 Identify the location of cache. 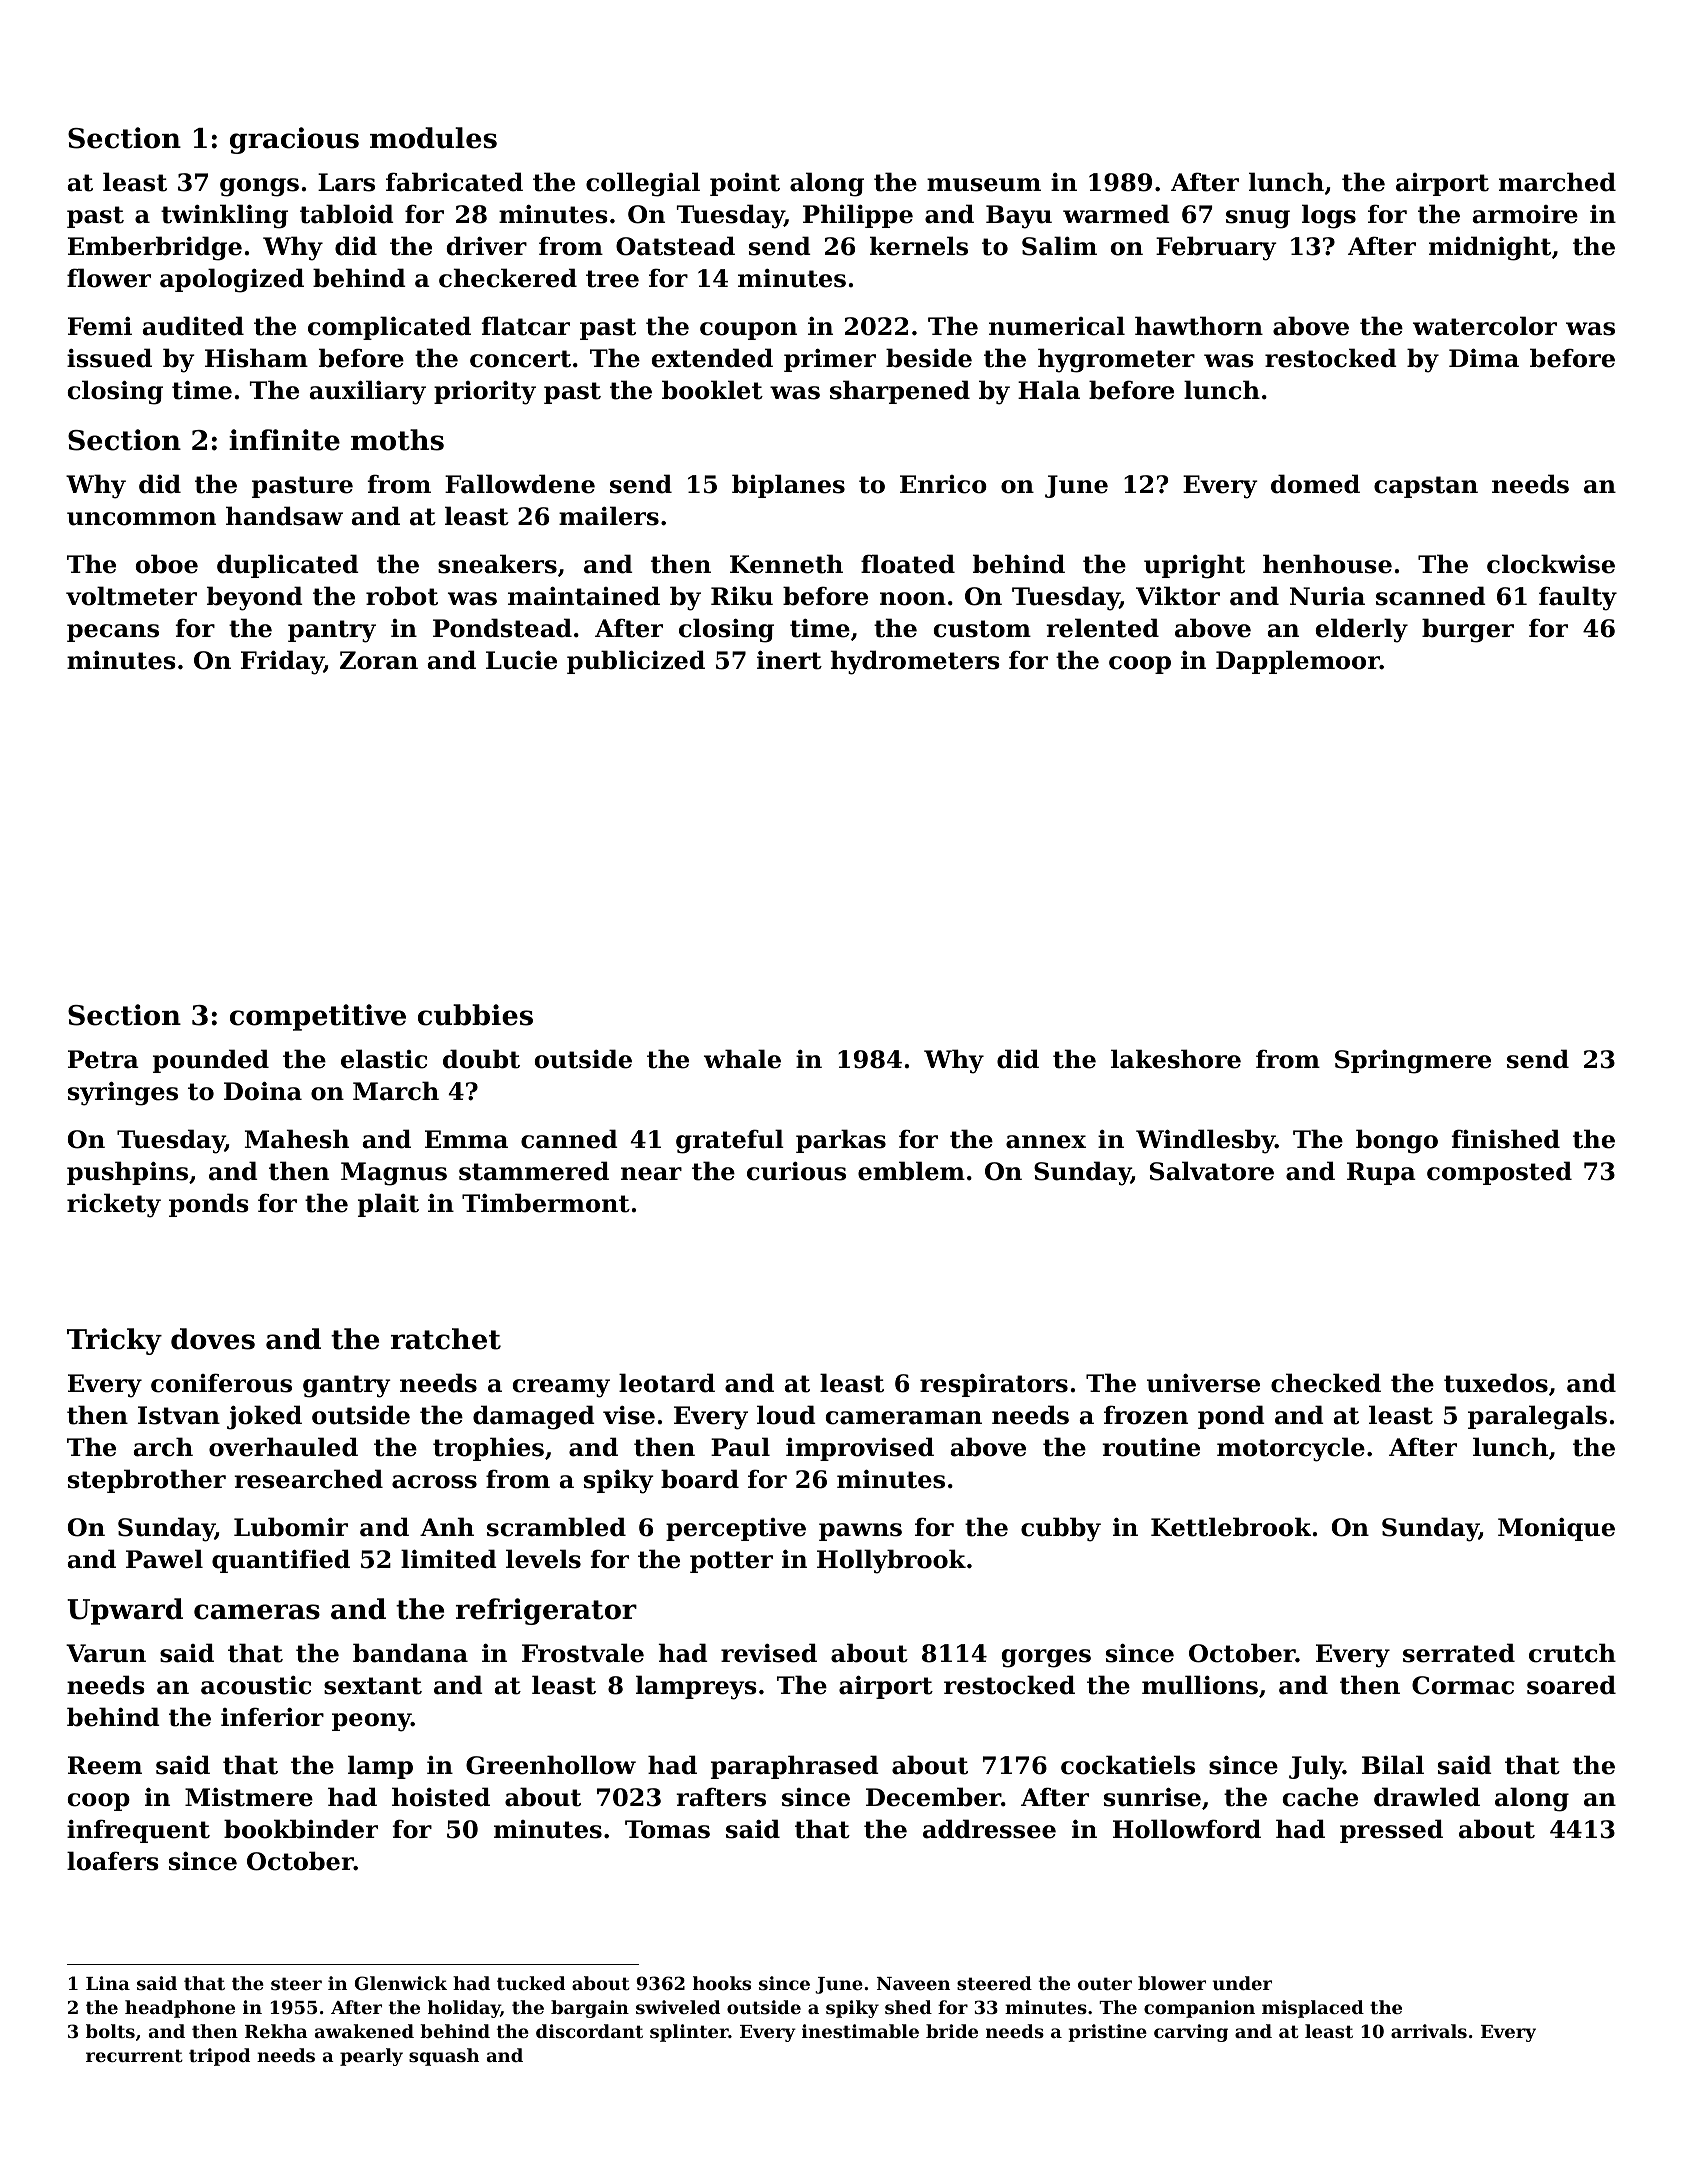
(1320, 1797).
